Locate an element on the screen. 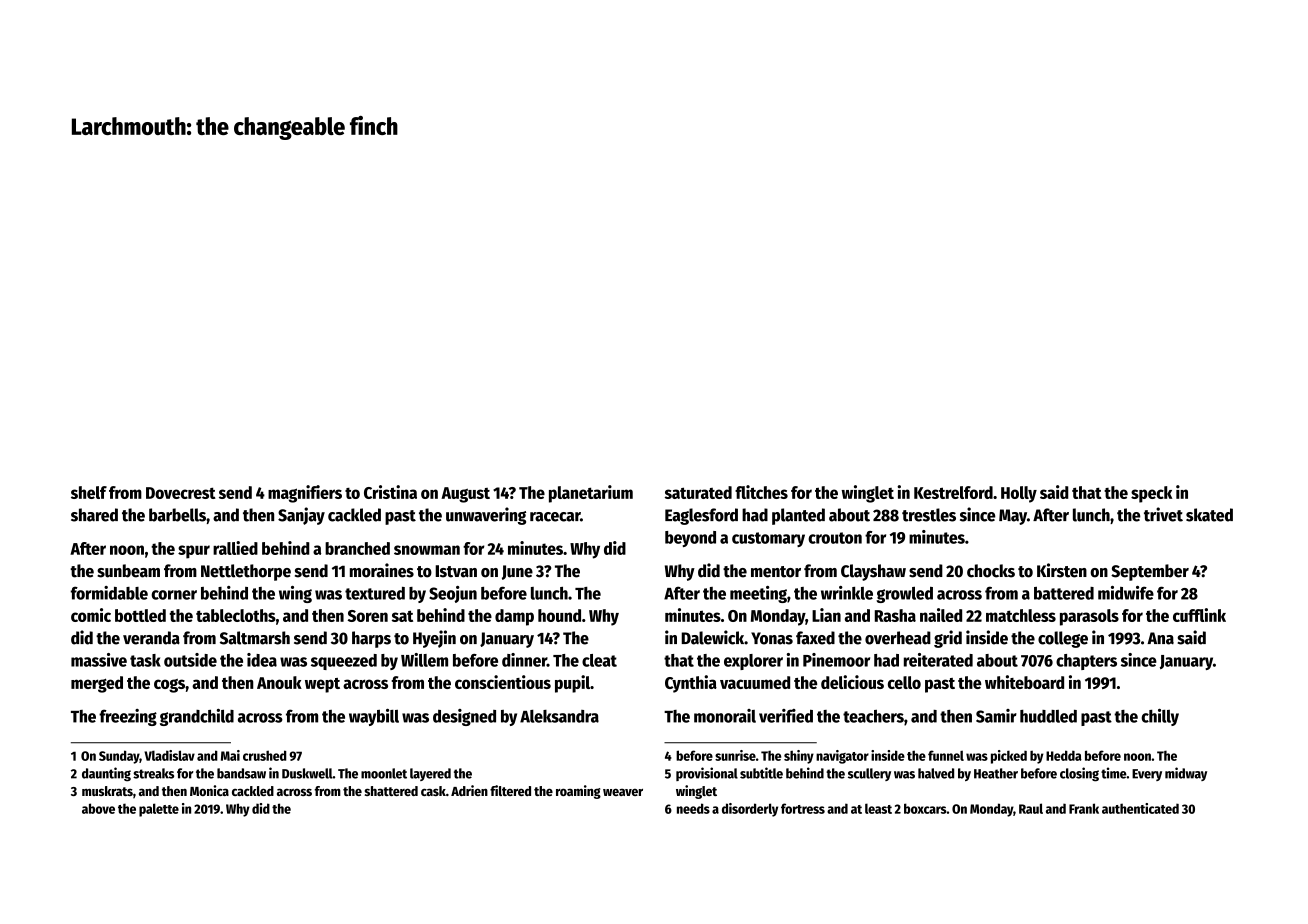 The image size is (1308, 924). subtitle is located at coordinates (761, 773).
